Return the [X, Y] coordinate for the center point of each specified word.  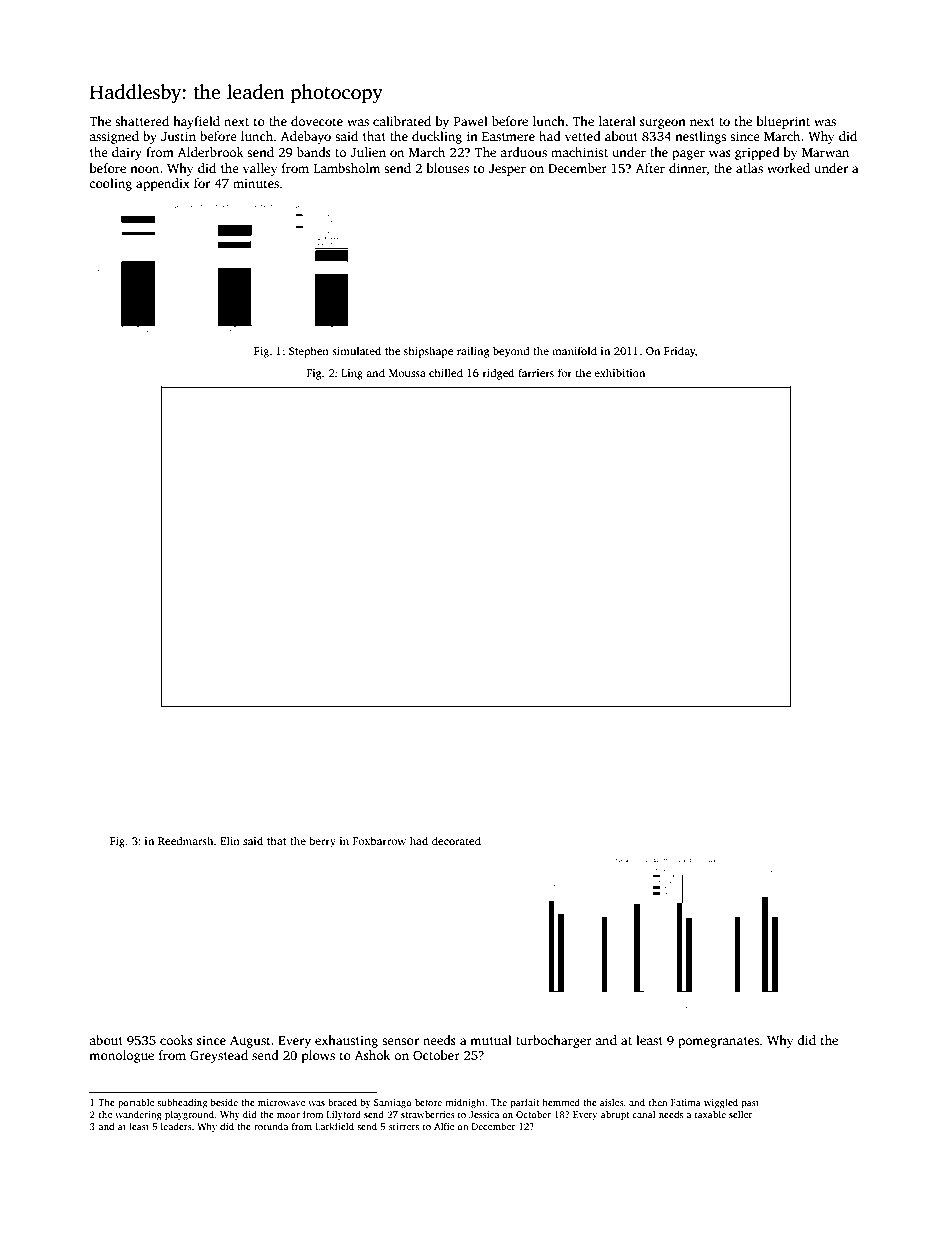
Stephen [309, 352]
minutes [256, 183]
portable [136, 1103]
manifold [574, 350]
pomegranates [718, 1042]
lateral [617, 121]
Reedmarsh [186, 840]
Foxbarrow [379, 840]
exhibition [619, 372]
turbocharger [554, 1041]
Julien [368, 152]
